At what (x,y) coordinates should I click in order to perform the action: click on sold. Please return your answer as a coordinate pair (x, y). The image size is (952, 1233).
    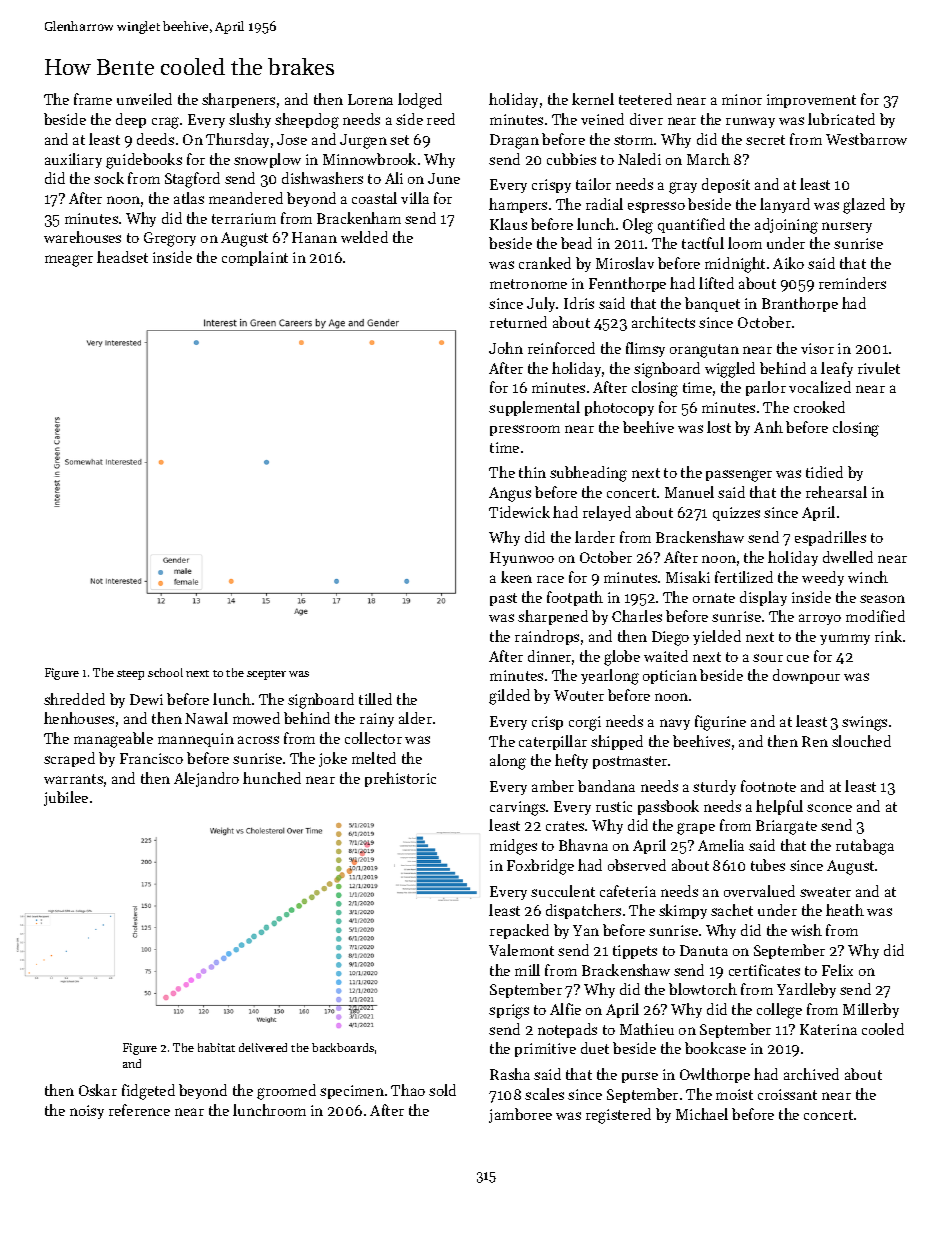
    Looking at the image, I should click on (442, 1090).
